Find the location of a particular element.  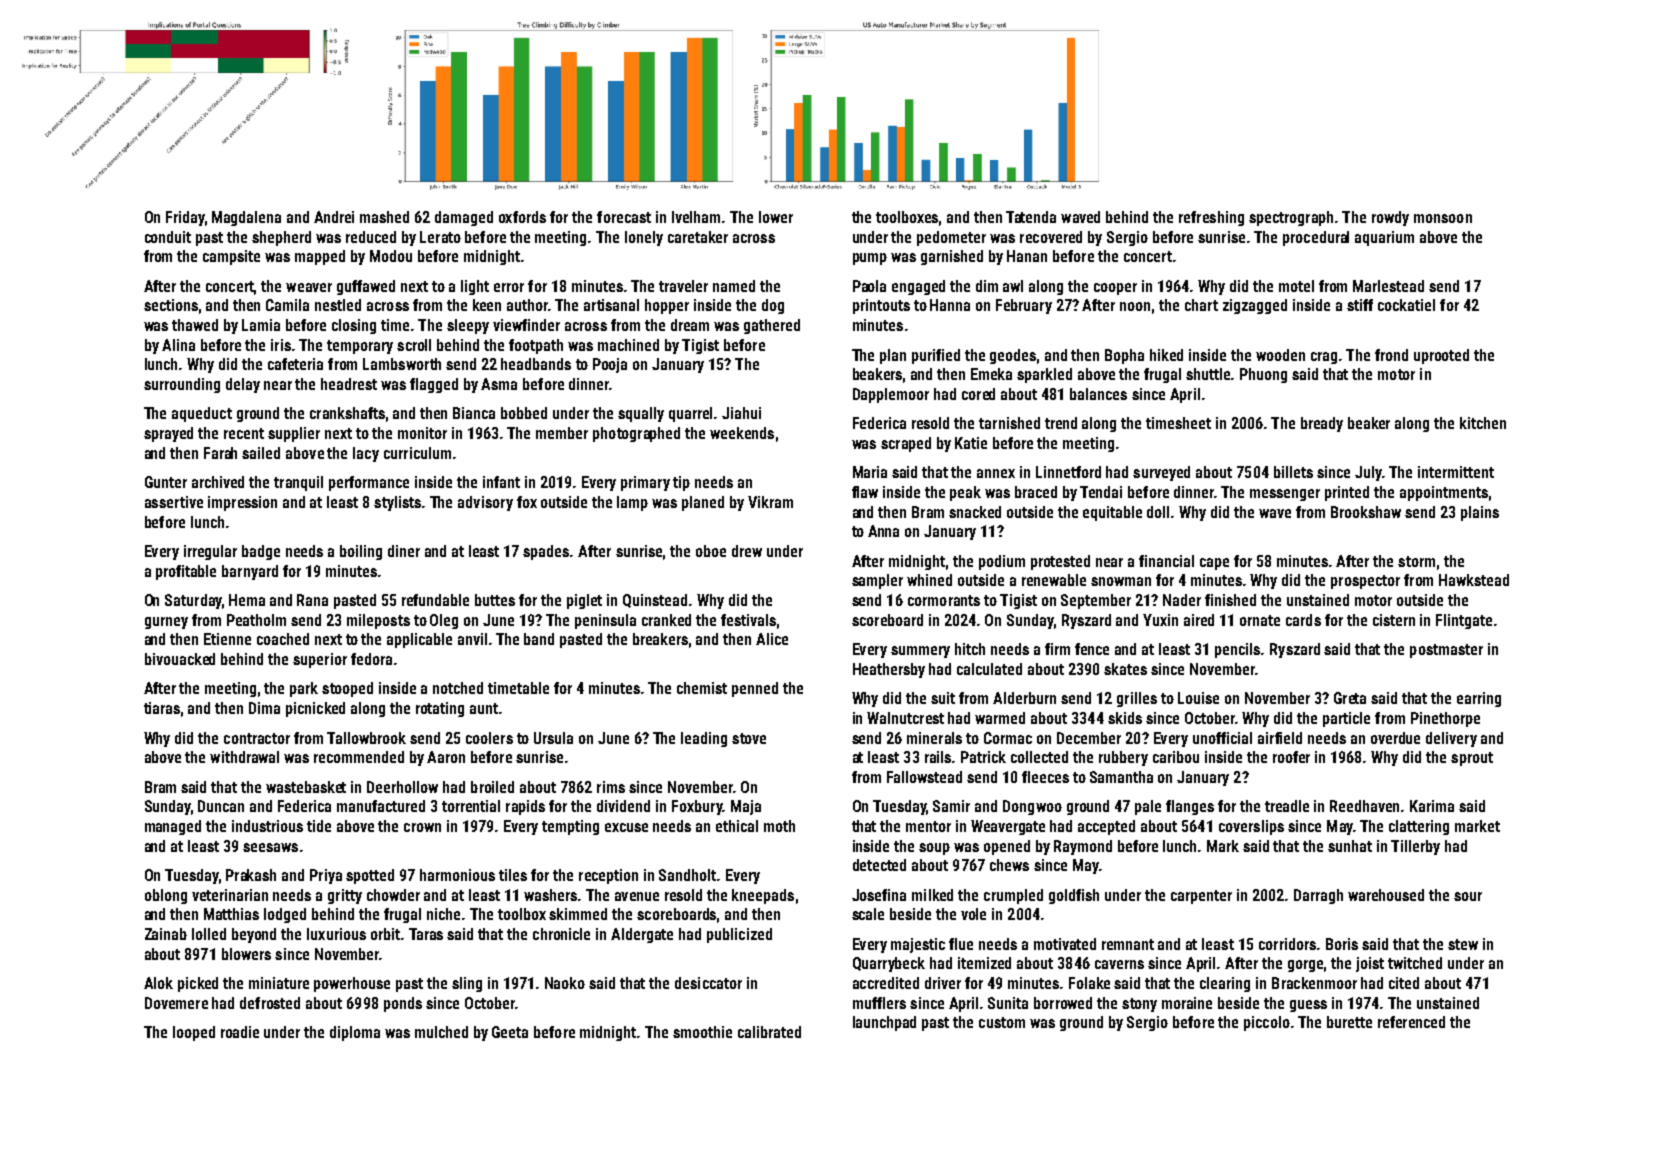

Dapplemoor is located at coordinates (891, 395).
